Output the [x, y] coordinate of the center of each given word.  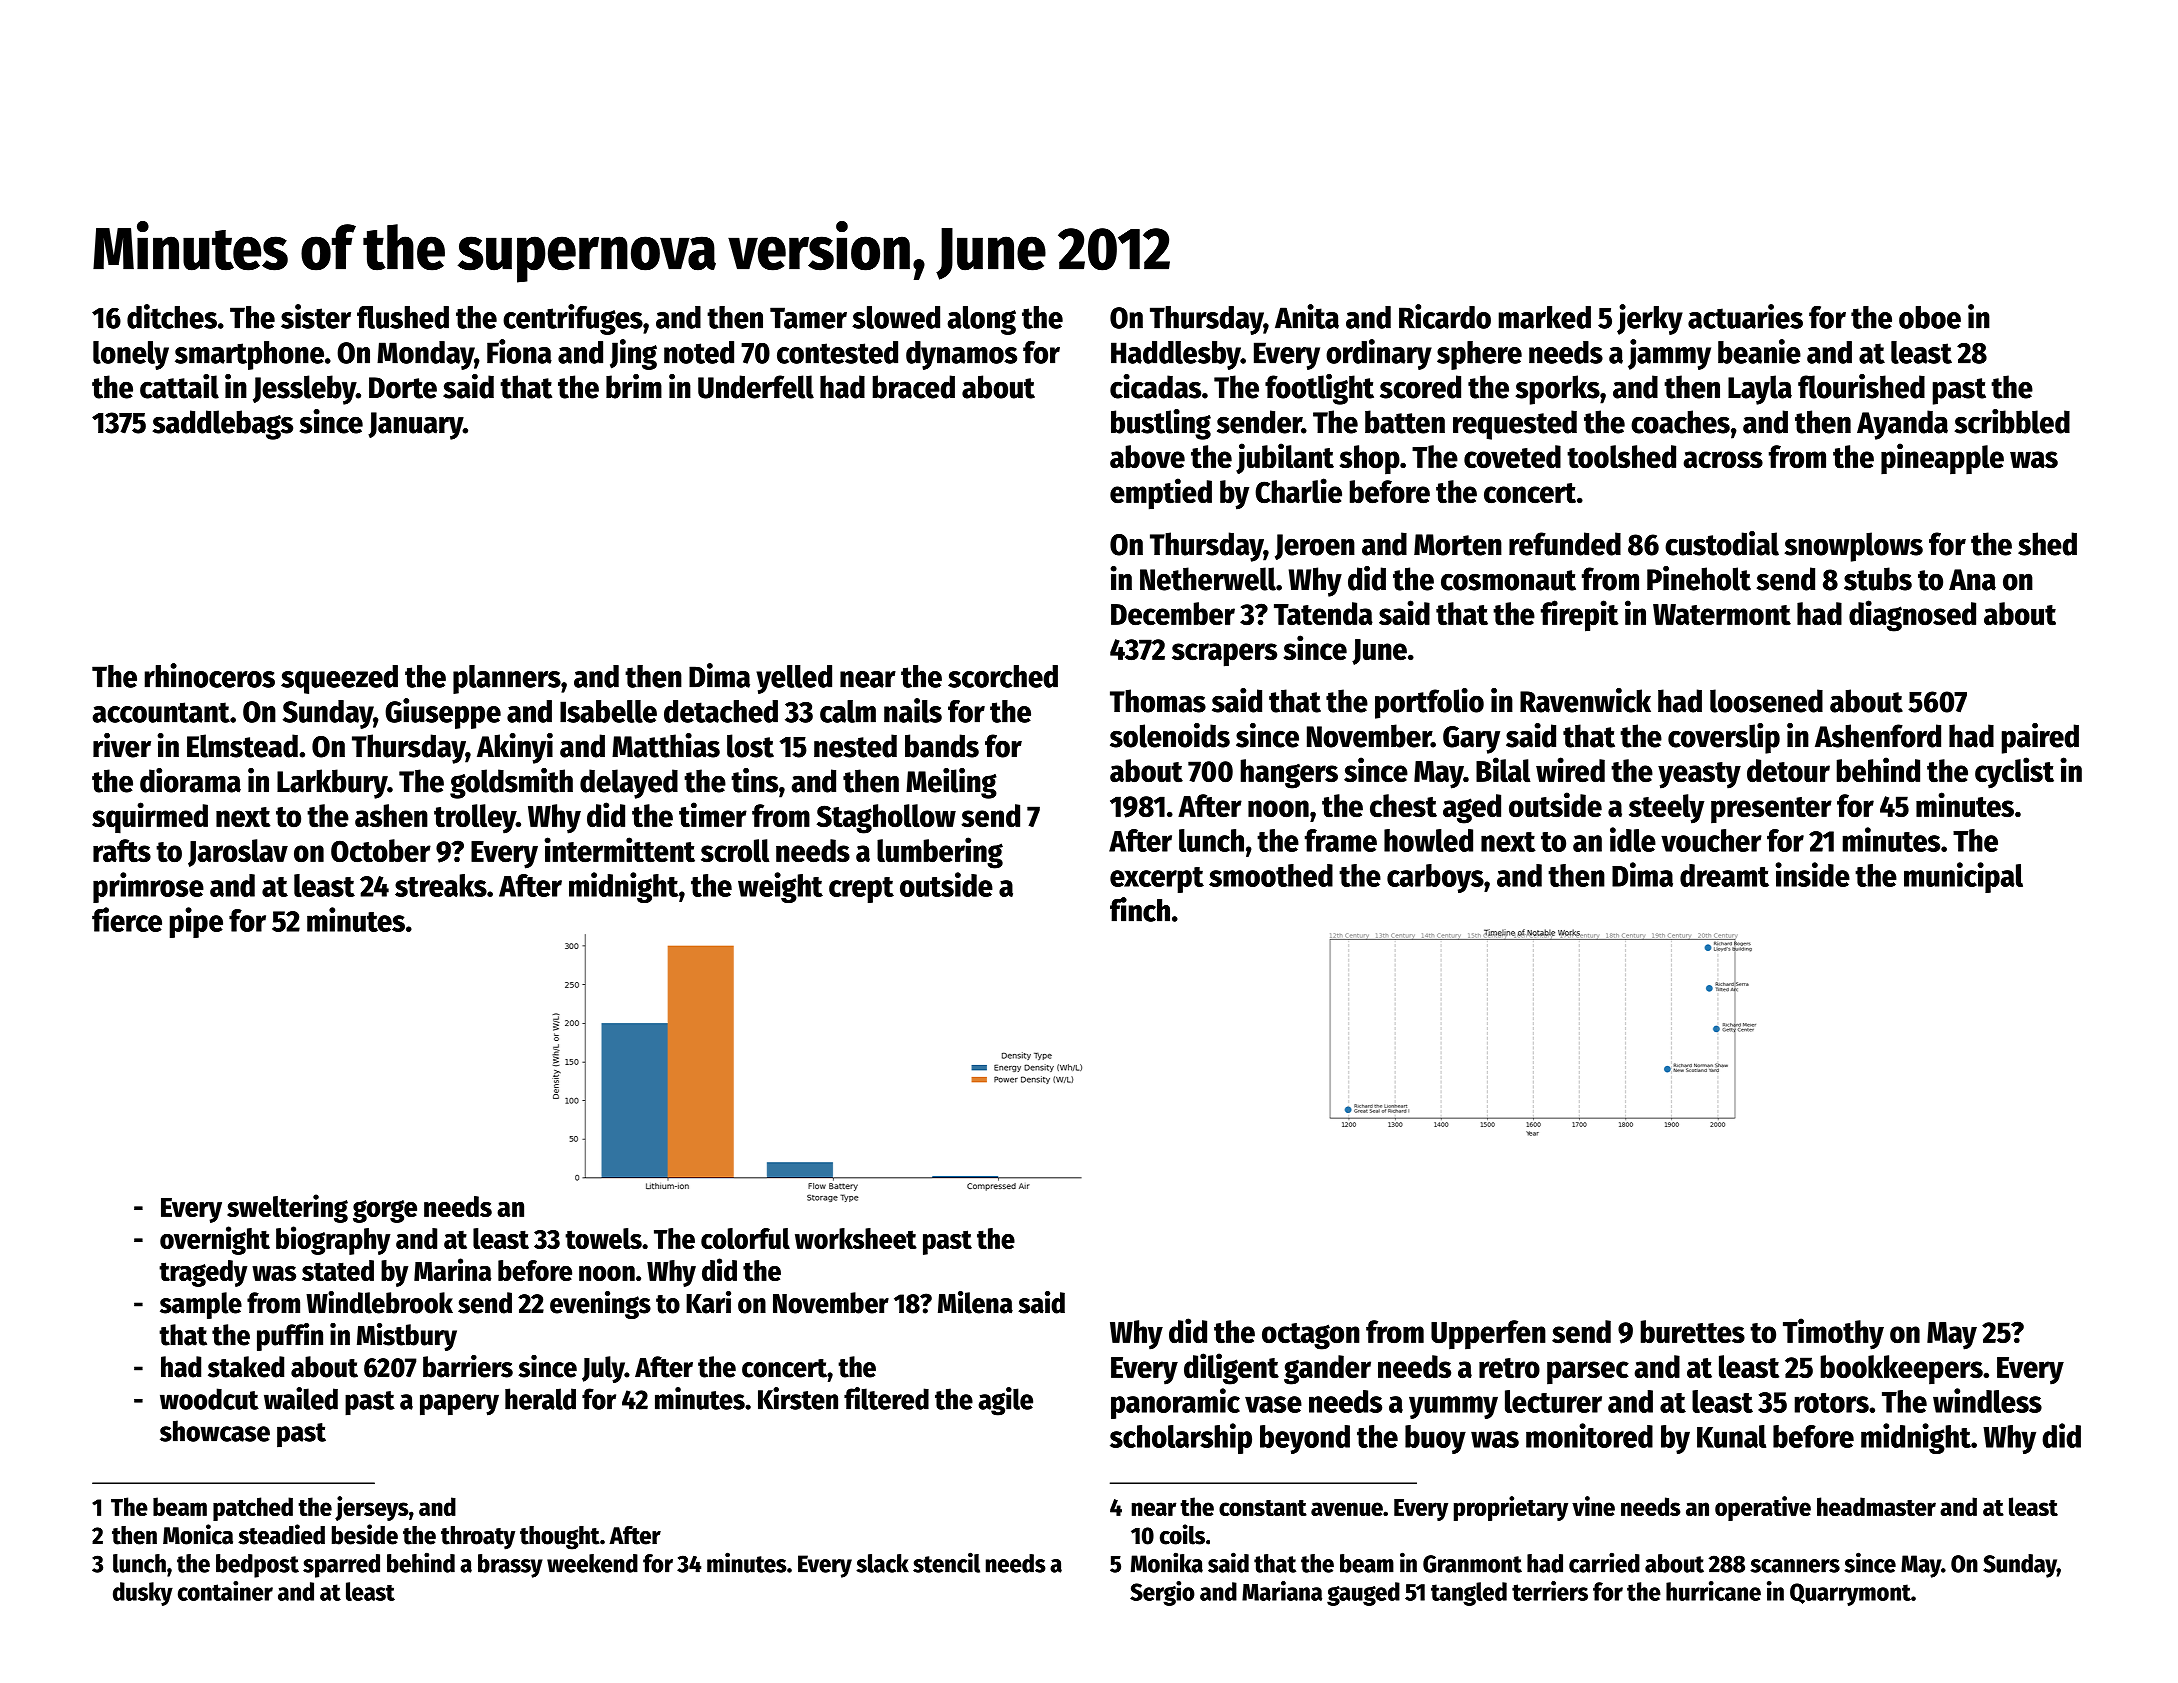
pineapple [1942, 459]
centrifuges [573, 319]
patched [253, 1509]
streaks [441, 885]
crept [861, 890]
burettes [1693, 1332]
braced [914, 387]
